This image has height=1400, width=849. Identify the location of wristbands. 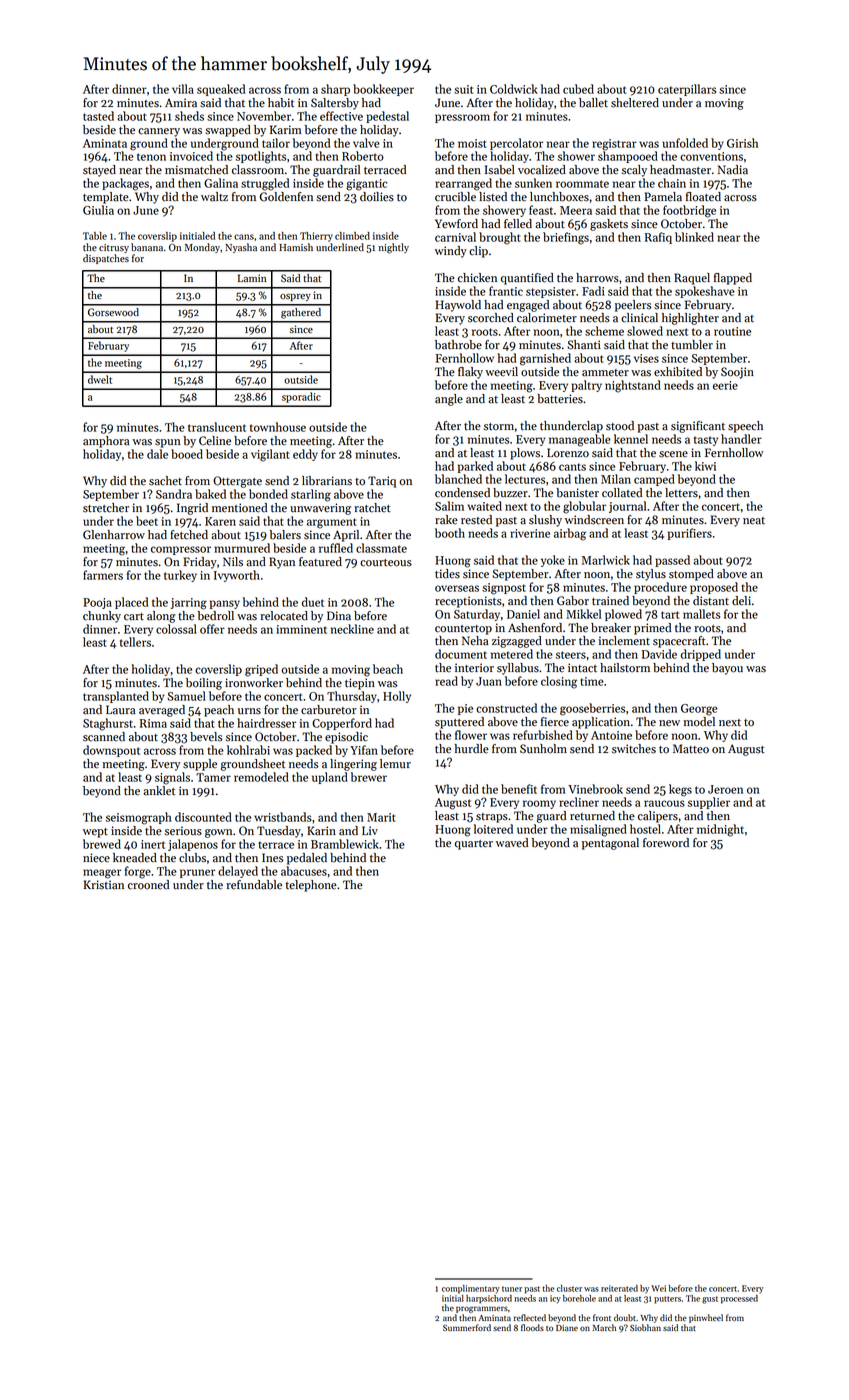
(283, 817).
